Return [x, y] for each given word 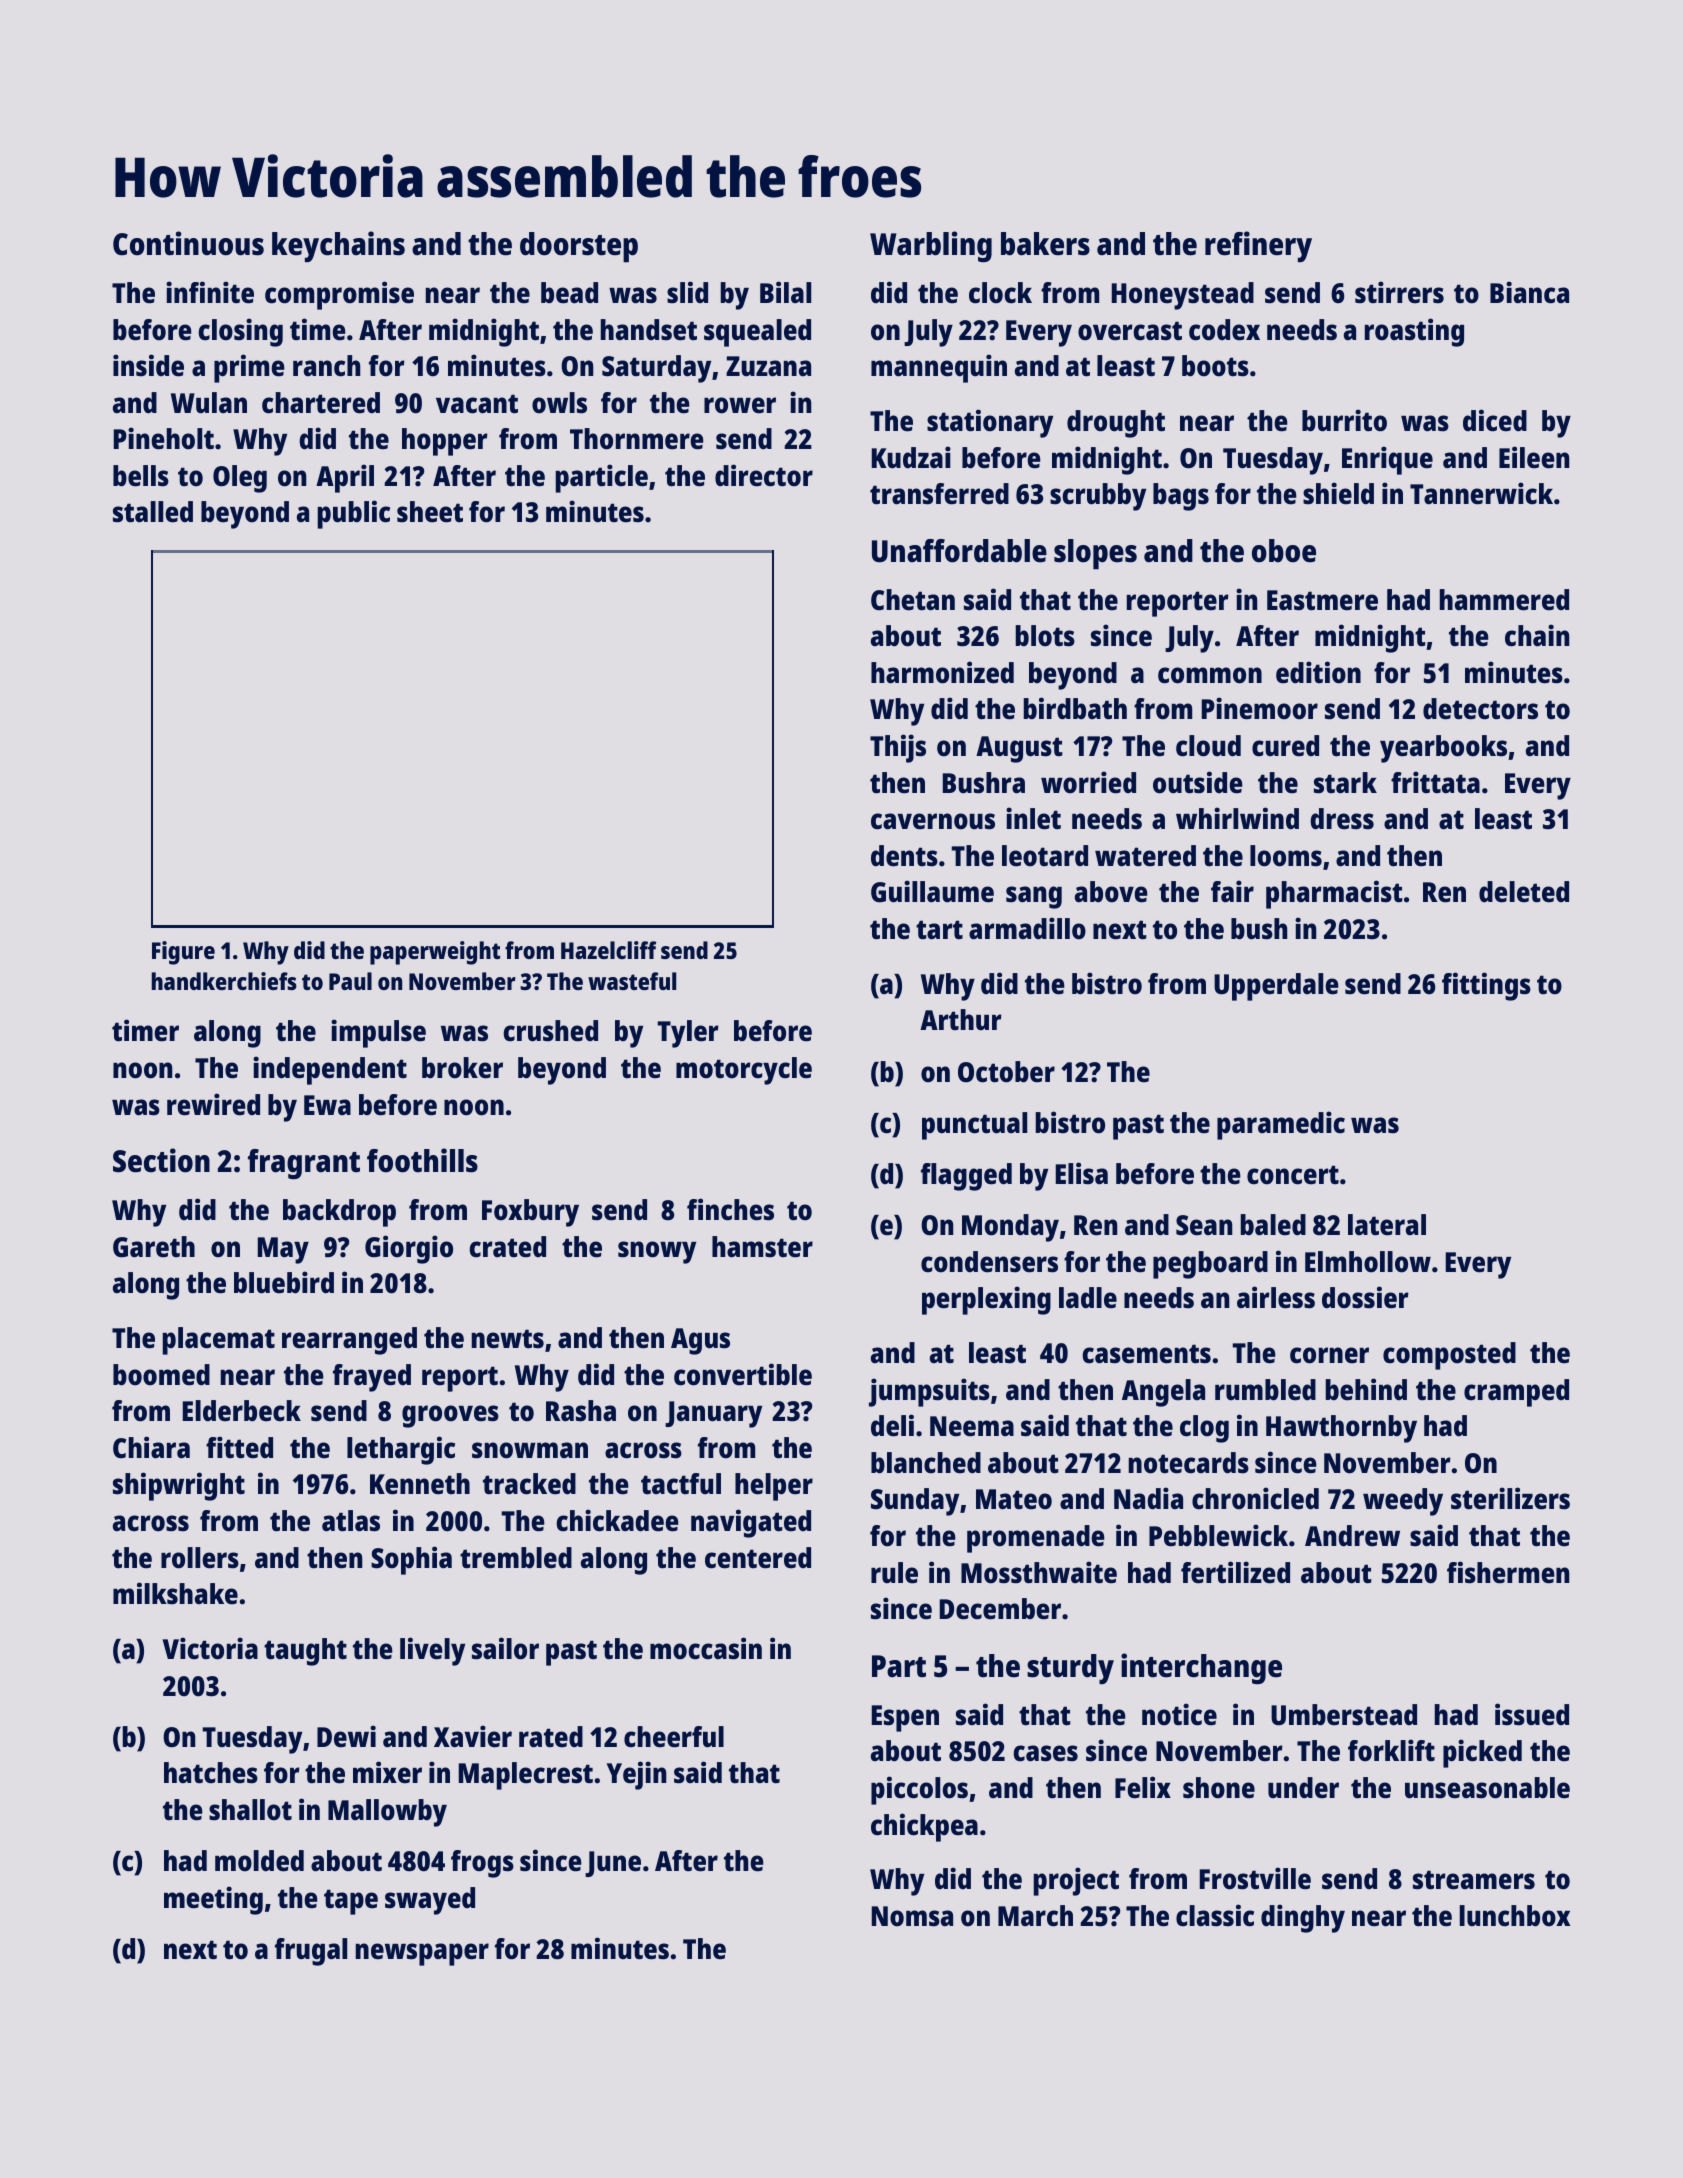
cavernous [933, 821]
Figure [183, 953]
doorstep [579, 247]
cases [1045, 1753]
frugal [311, 1952]
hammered [1504, 600]
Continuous [188, 243]
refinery [1258, 246]
